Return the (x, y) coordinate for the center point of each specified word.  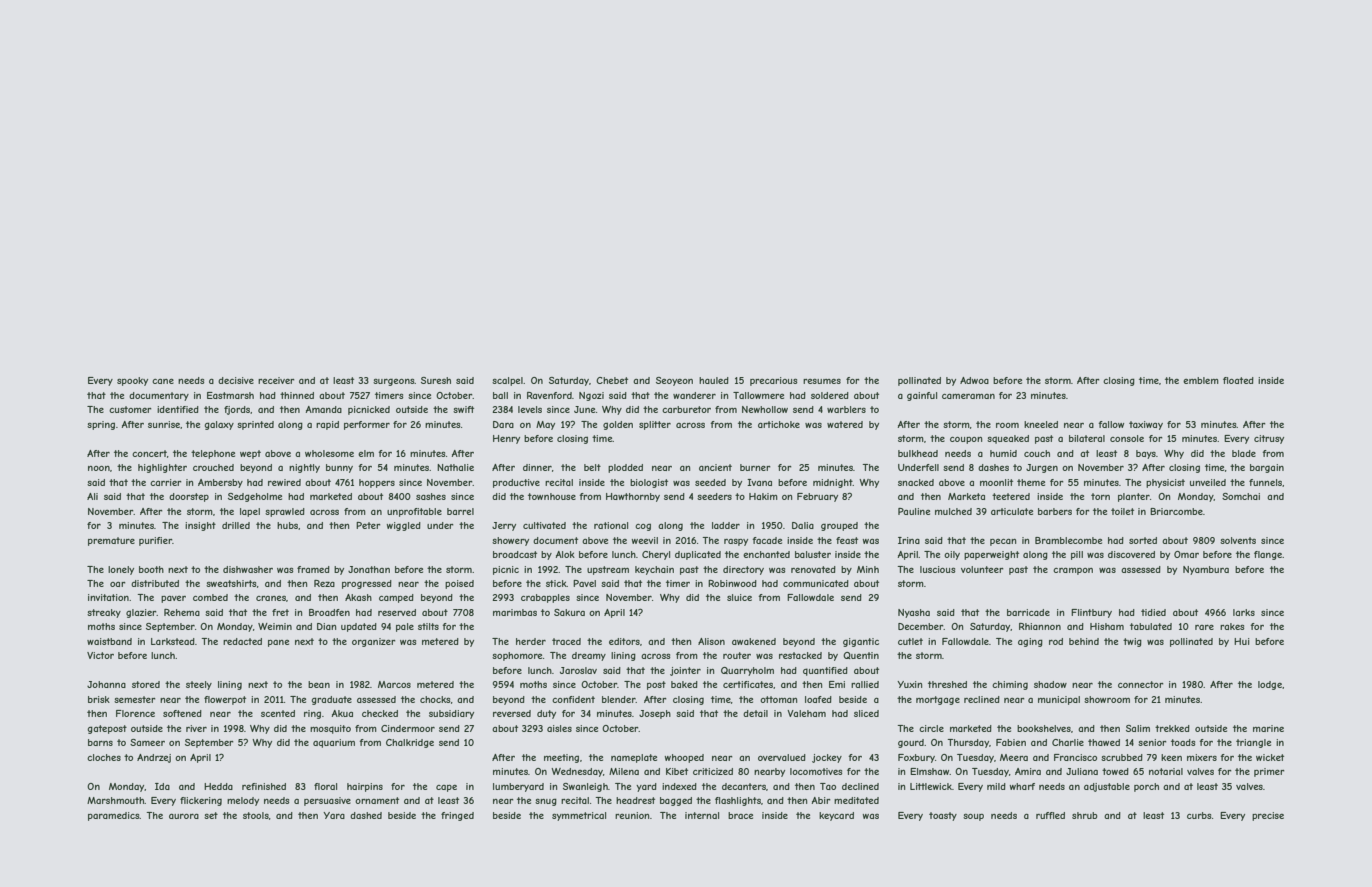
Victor (100, 655)
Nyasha (914, 613)
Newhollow (765, 409)
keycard (836, 816)
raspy (736, 542)
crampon (1073, 571)
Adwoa (974, 380)
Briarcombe (1176, 511)
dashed (366, 815)
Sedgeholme (255, 497)
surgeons (394, 382)
